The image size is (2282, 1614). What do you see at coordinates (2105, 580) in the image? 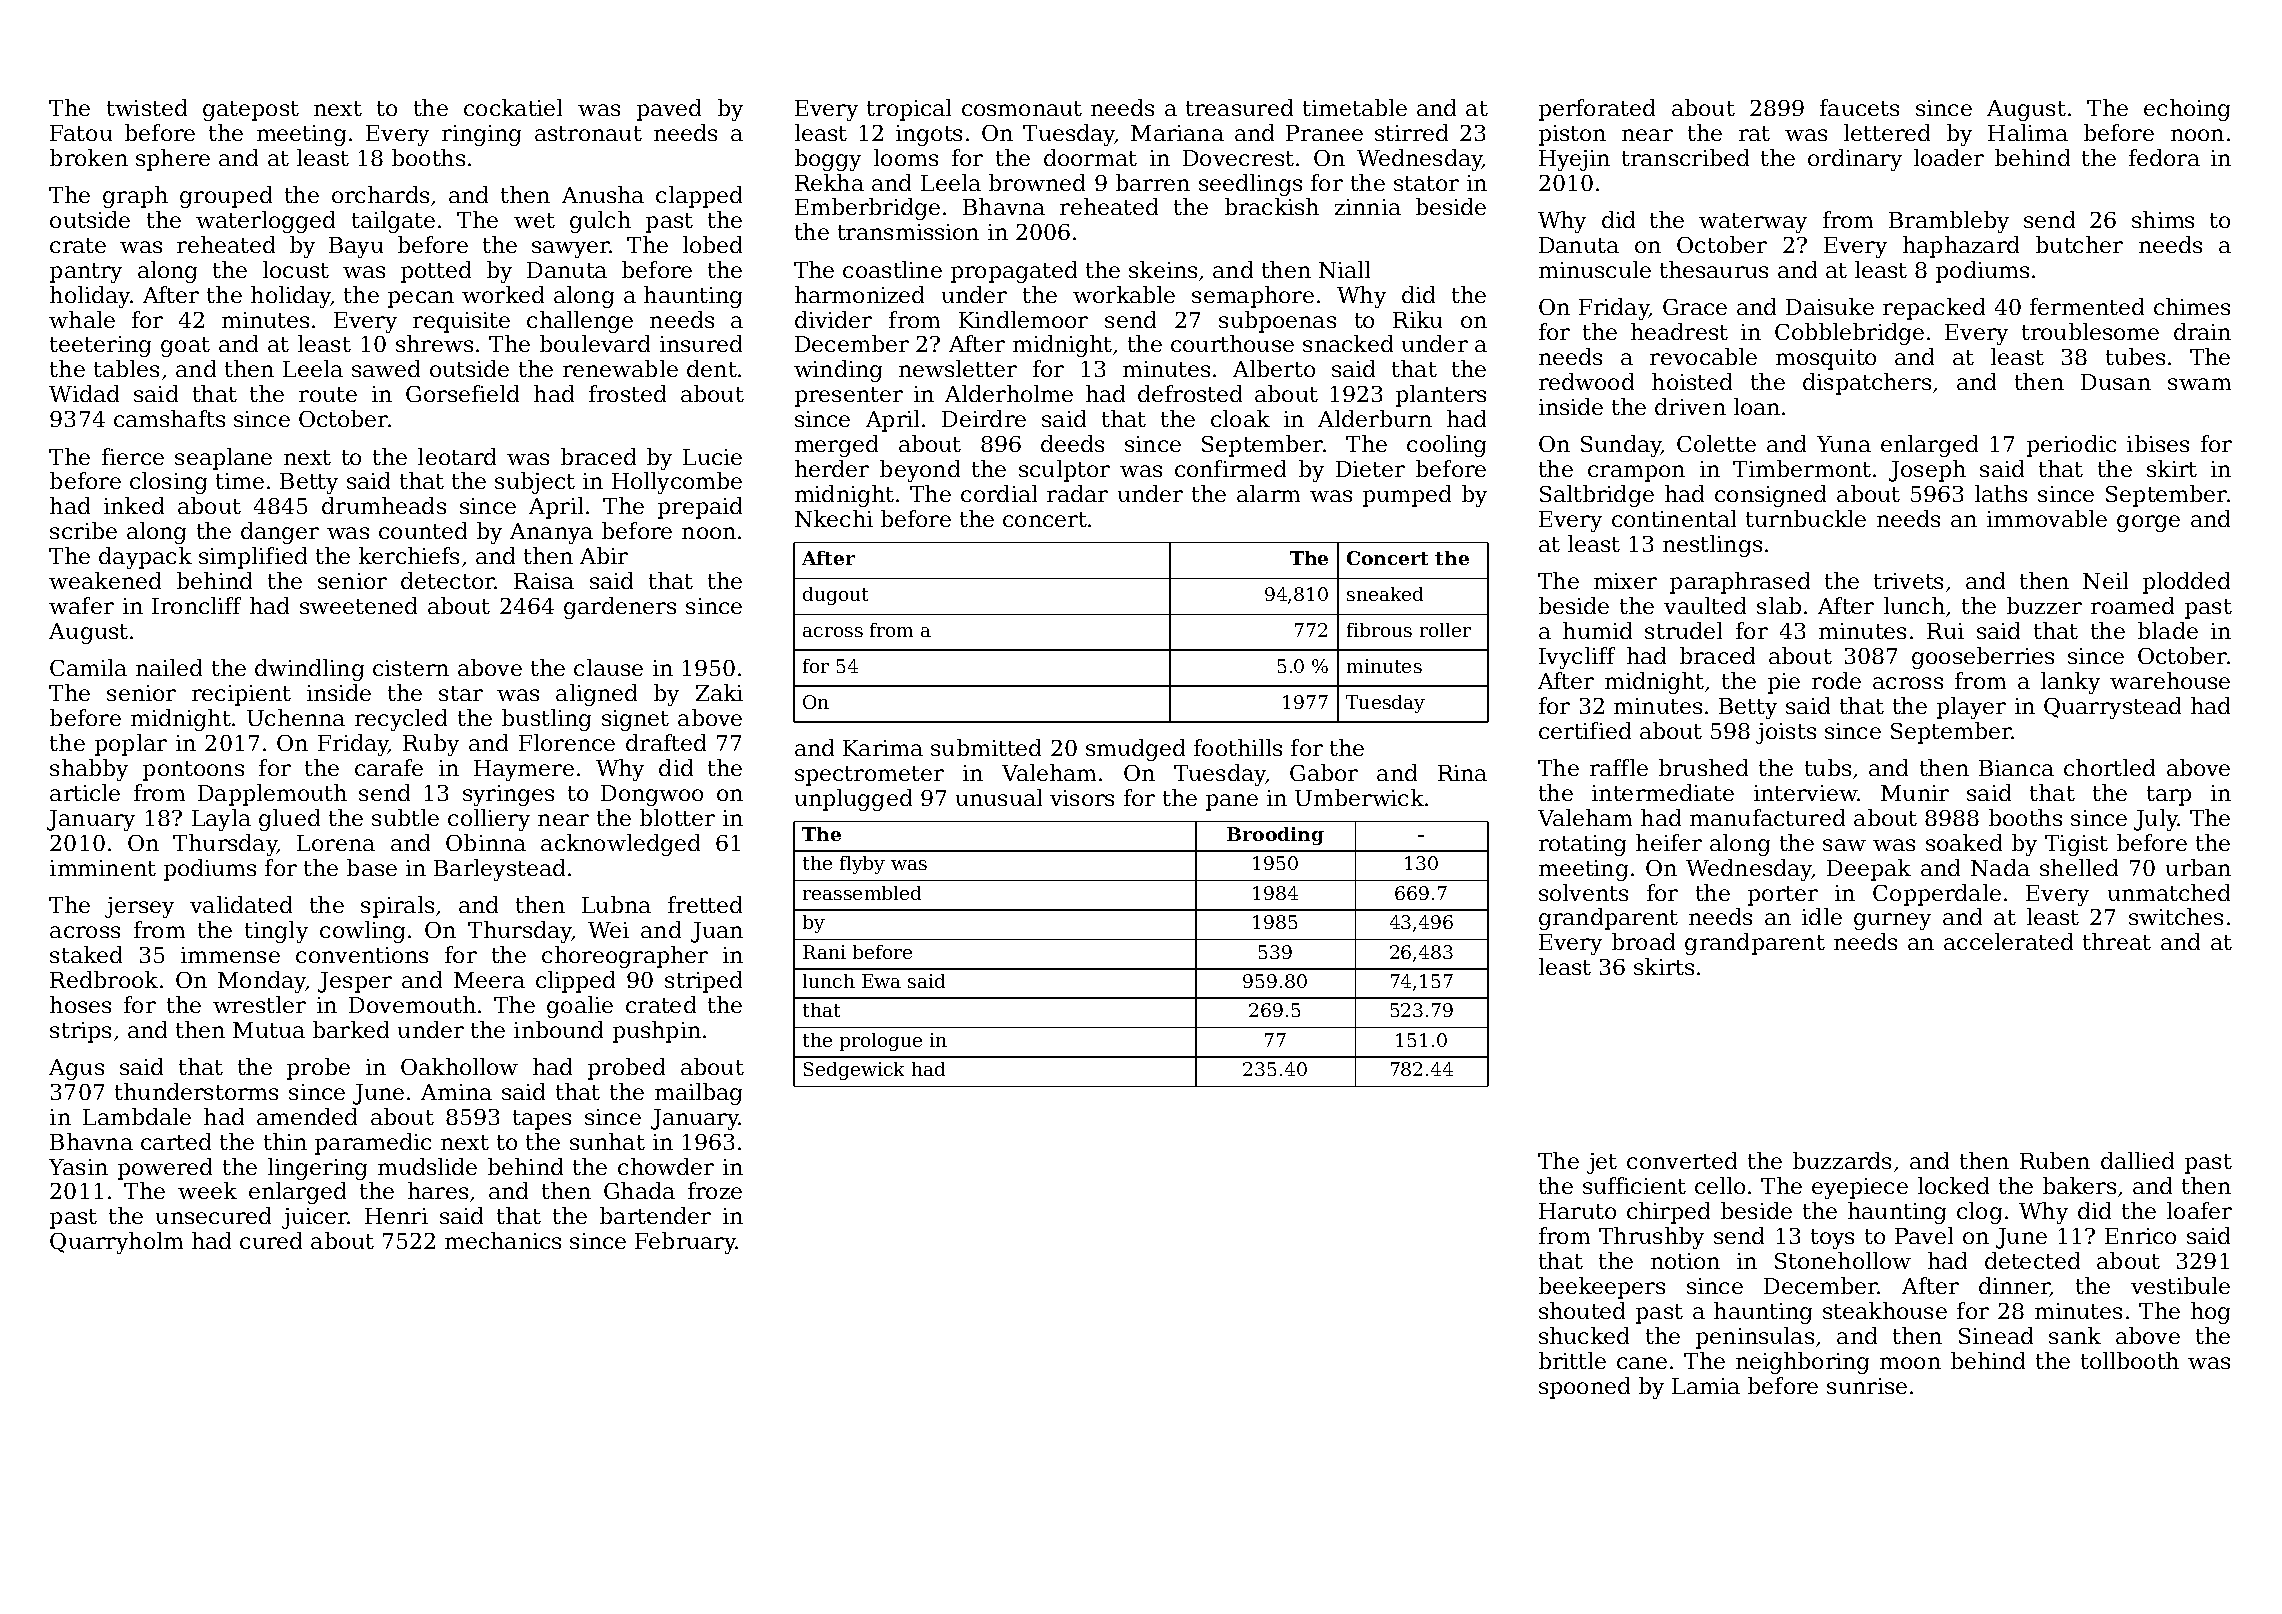
I see `Neil` at bounding box center [2105, 580].
